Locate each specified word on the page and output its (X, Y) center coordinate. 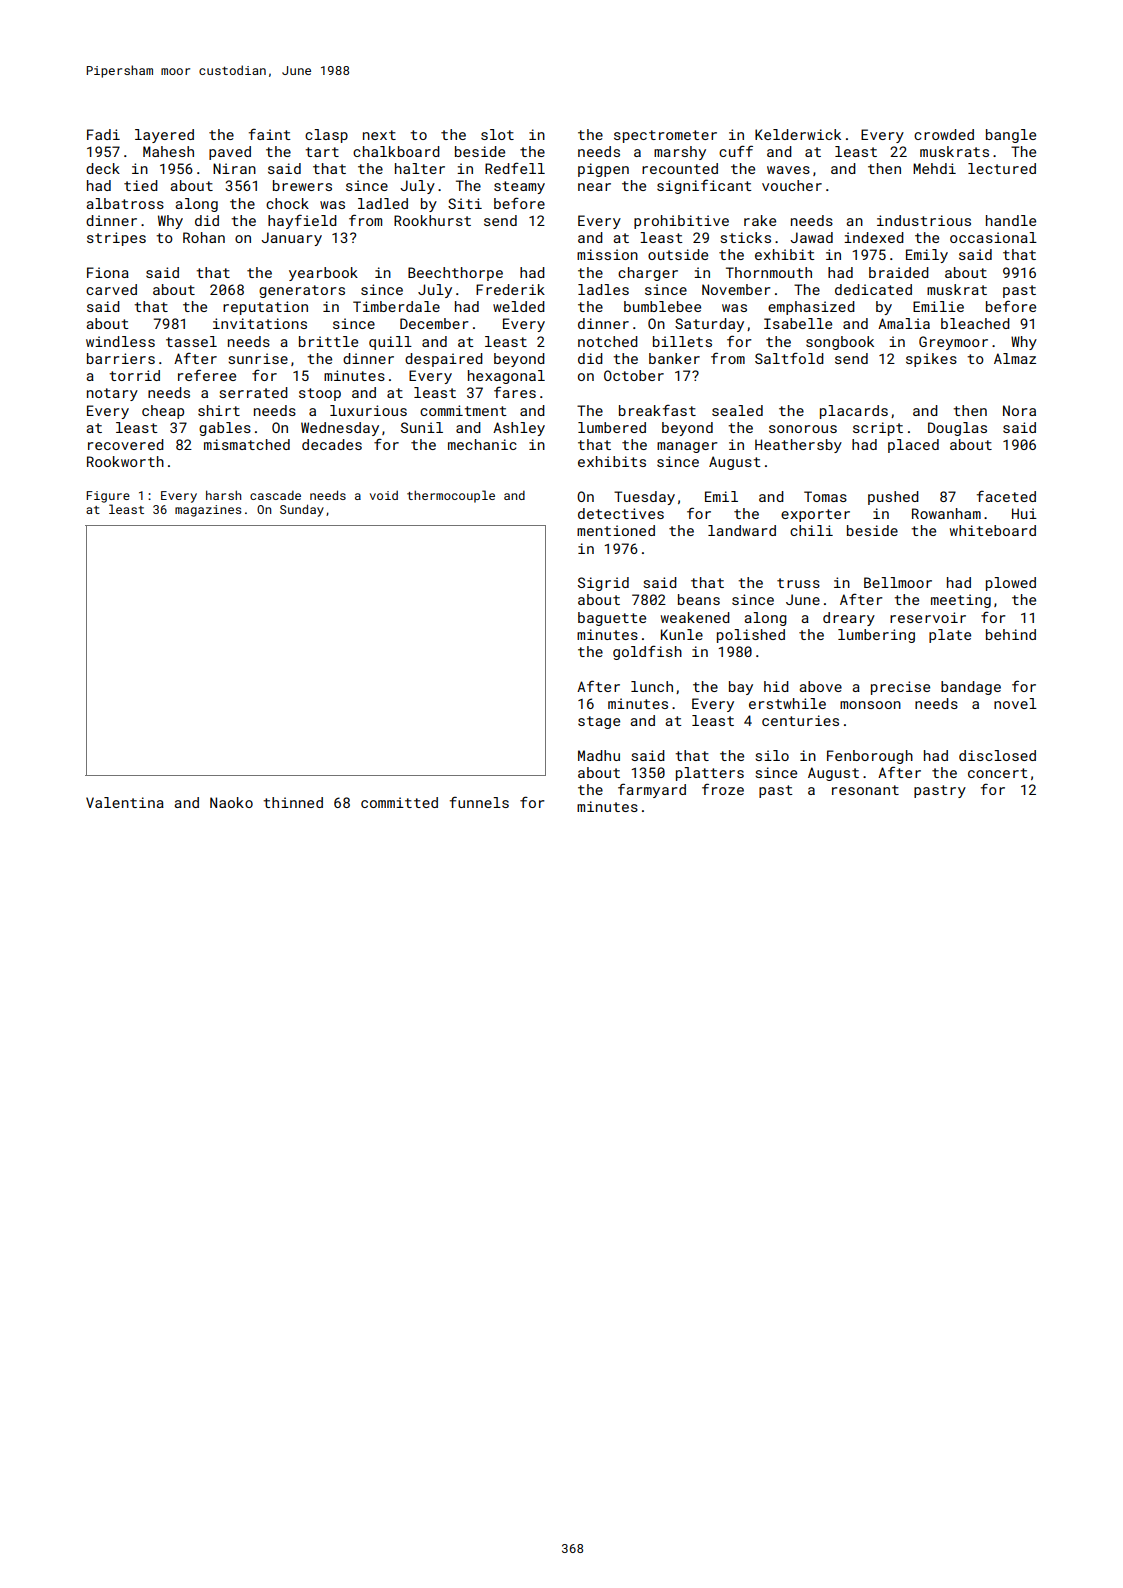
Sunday (302, 510)
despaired (444, 360)
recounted (680, 168)
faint (269, 134)
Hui (1024, 513)
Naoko (231, 802)
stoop (320, 394)
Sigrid (603, 584)
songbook (840, 343)
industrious (924, 220)
